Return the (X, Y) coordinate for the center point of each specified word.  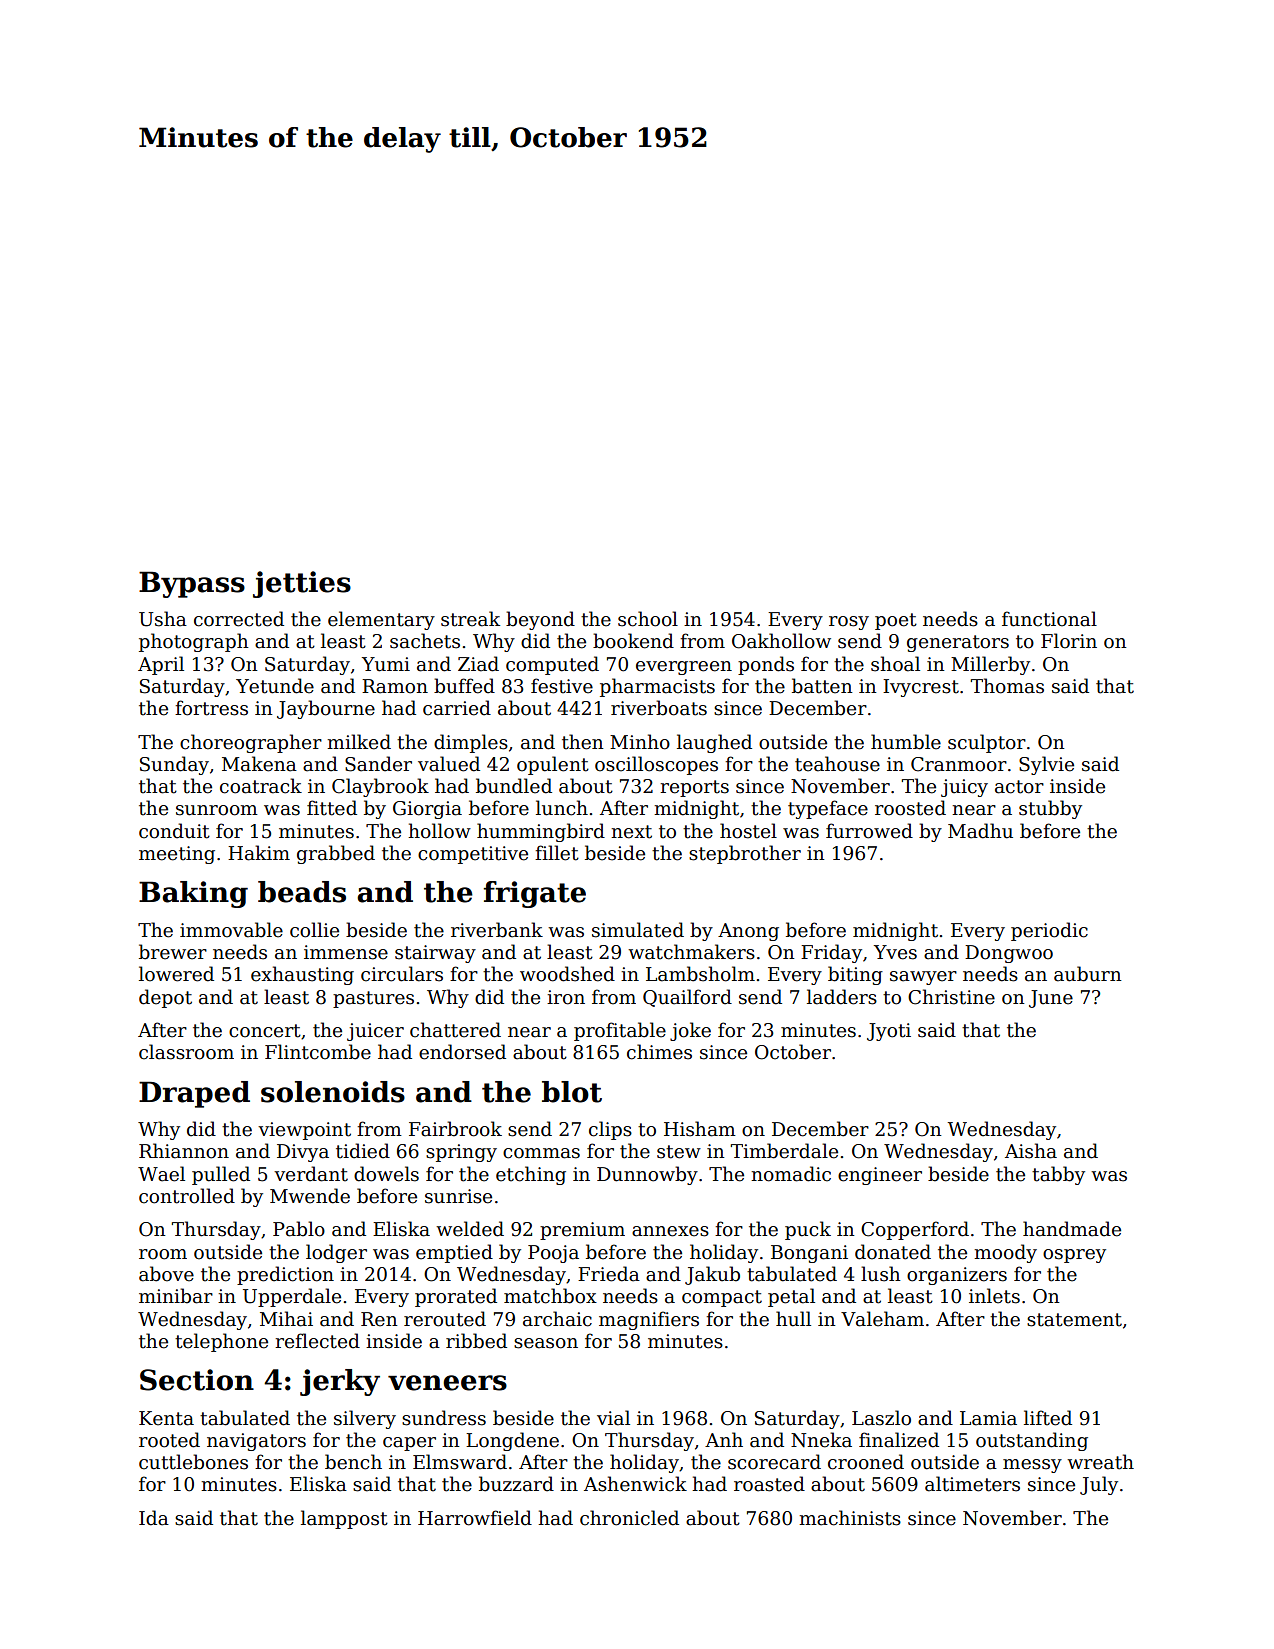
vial (613, 1418)
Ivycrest (921, 688)
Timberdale (784, 1151)
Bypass (192, 584)
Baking (193, 894)
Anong (748, 932)
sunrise (458, 1196)
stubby (1050, 809)
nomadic (791, 1174)
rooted (169, 1440)
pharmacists (657, 687)
